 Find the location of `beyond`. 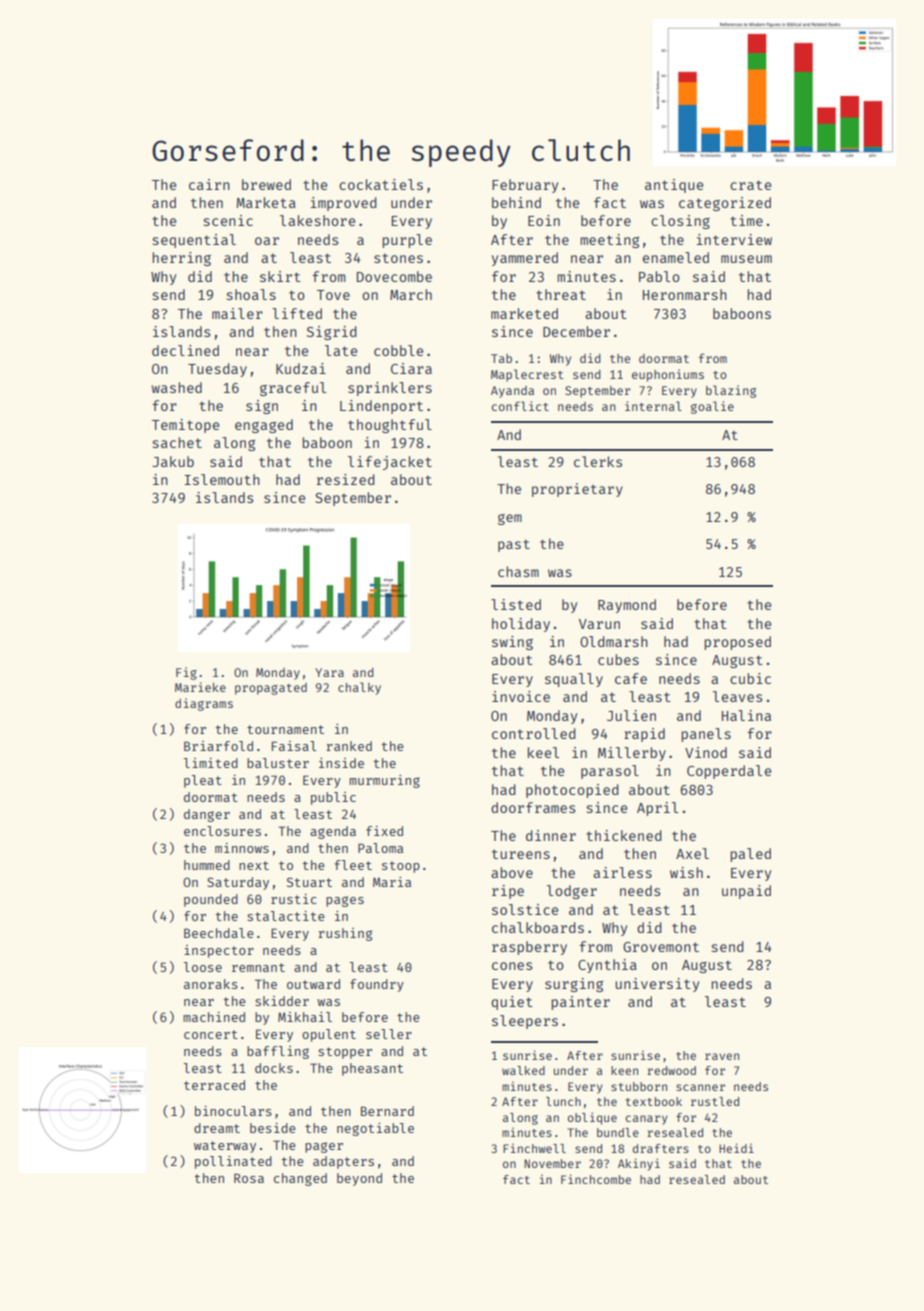

beyond is located at coordinates (359, 1179).
